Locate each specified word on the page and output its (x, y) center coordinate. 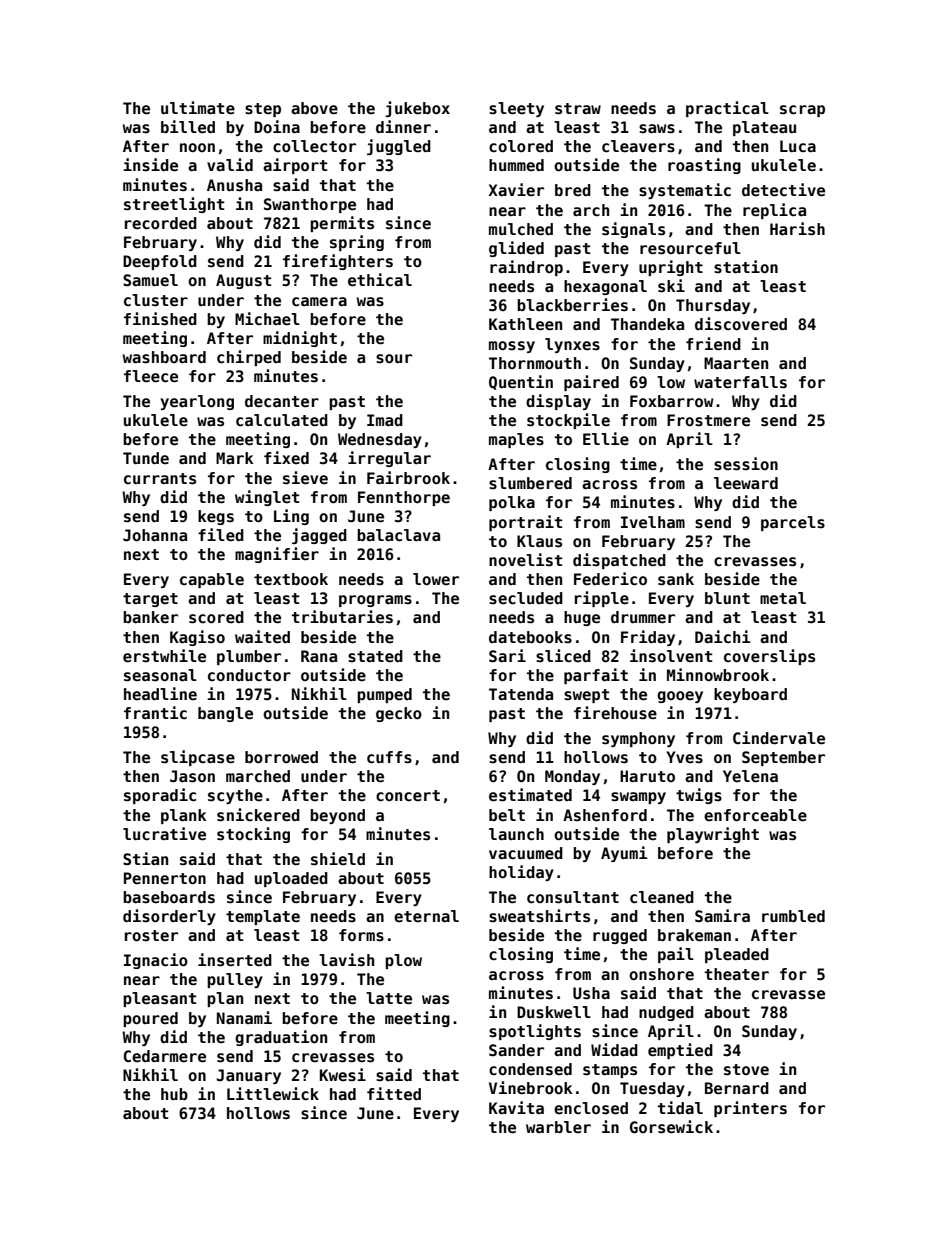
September (783, 758)
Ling (291, 517)
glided (516, 249)
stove (746, 1070)
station (746, 266)
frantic (155, 712)
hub (174, 1094)
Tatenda (521, 694)
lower (436, 579)
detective (783, 190)
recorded (161, 223)
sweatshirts (539, 916)
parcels (793, 523)
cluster (156, 300)
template (263, 917)
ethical (380, 280)
